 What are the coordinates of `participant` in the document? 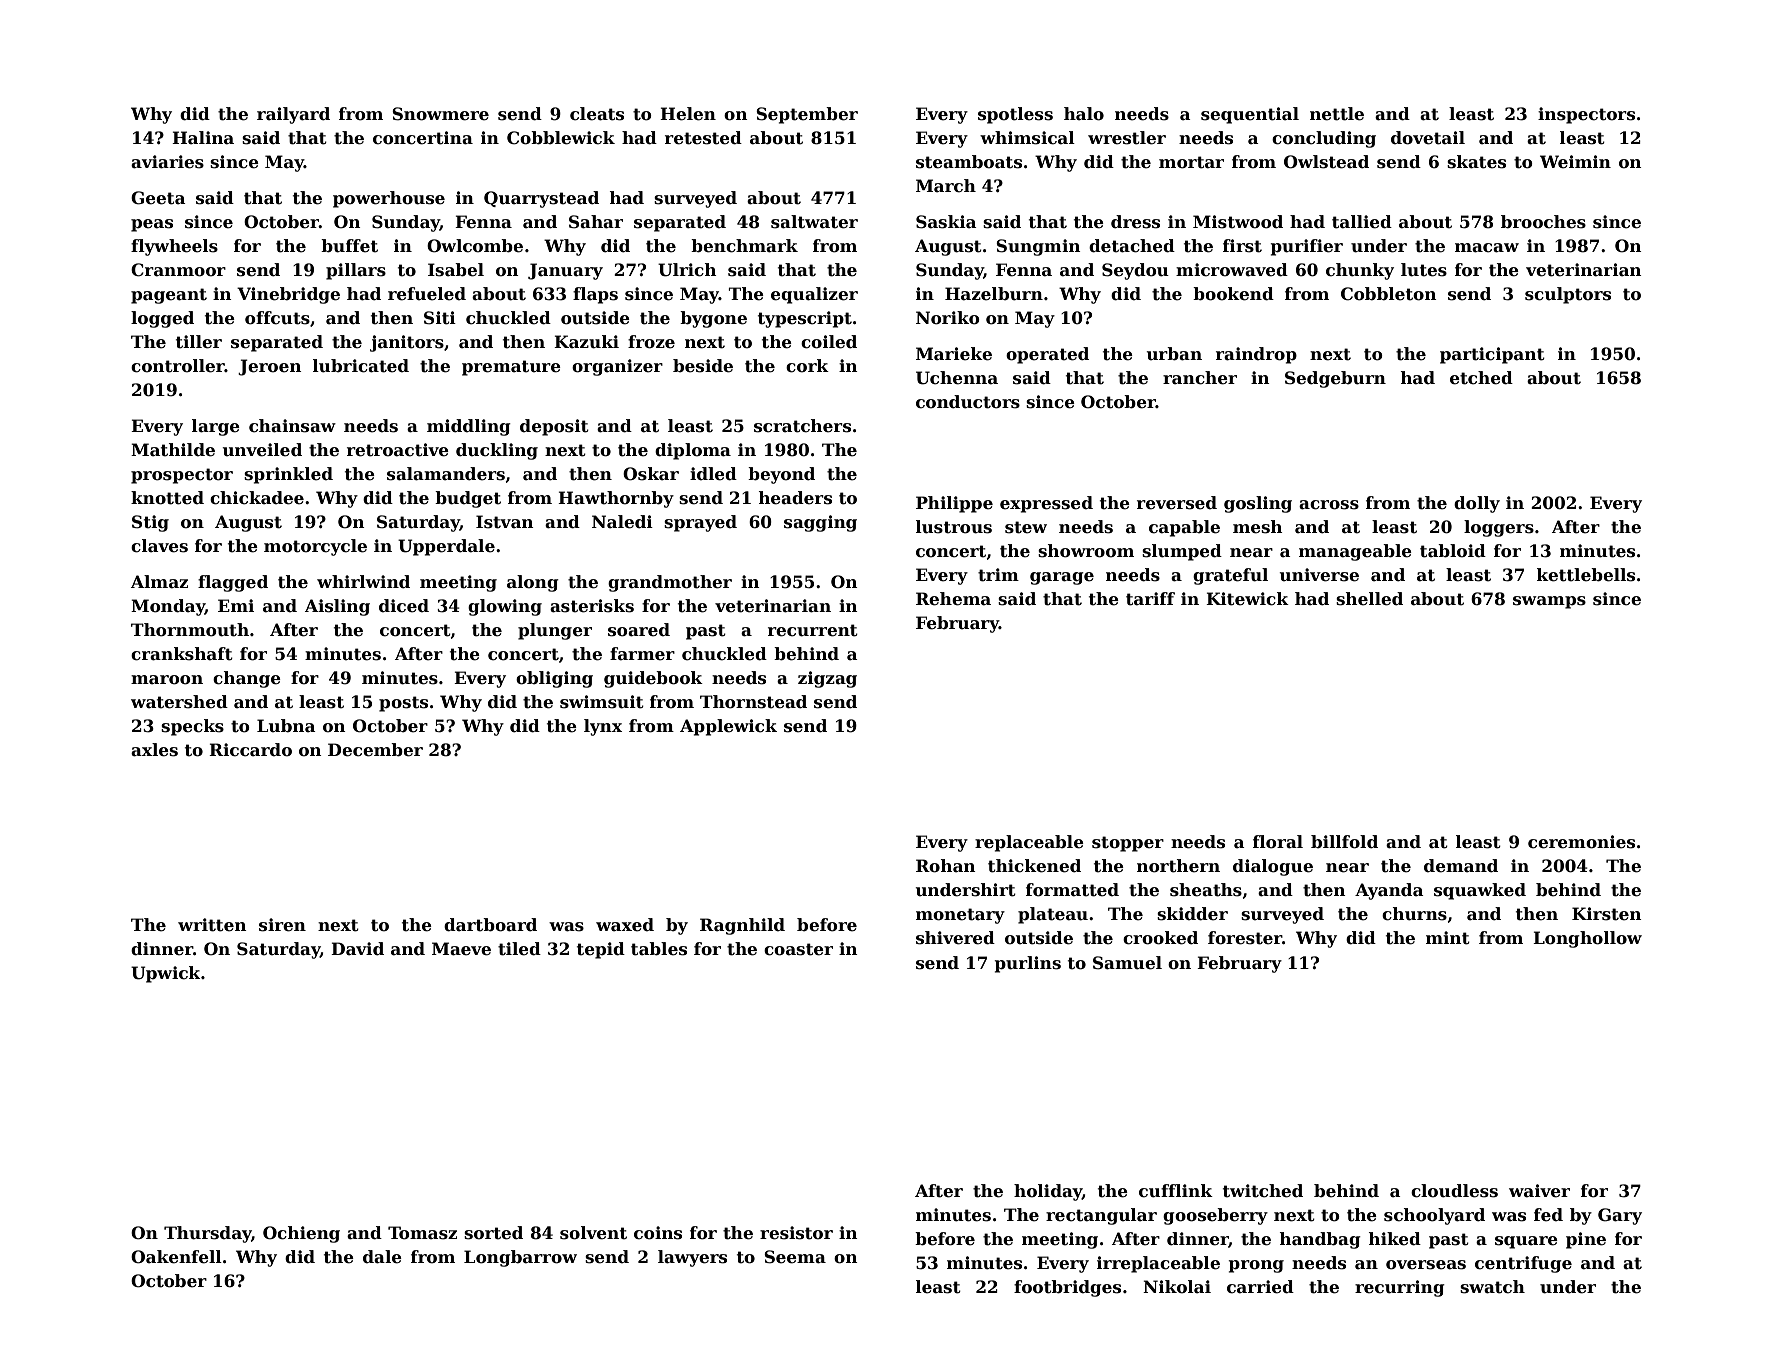 It's located at (1492, 355).
